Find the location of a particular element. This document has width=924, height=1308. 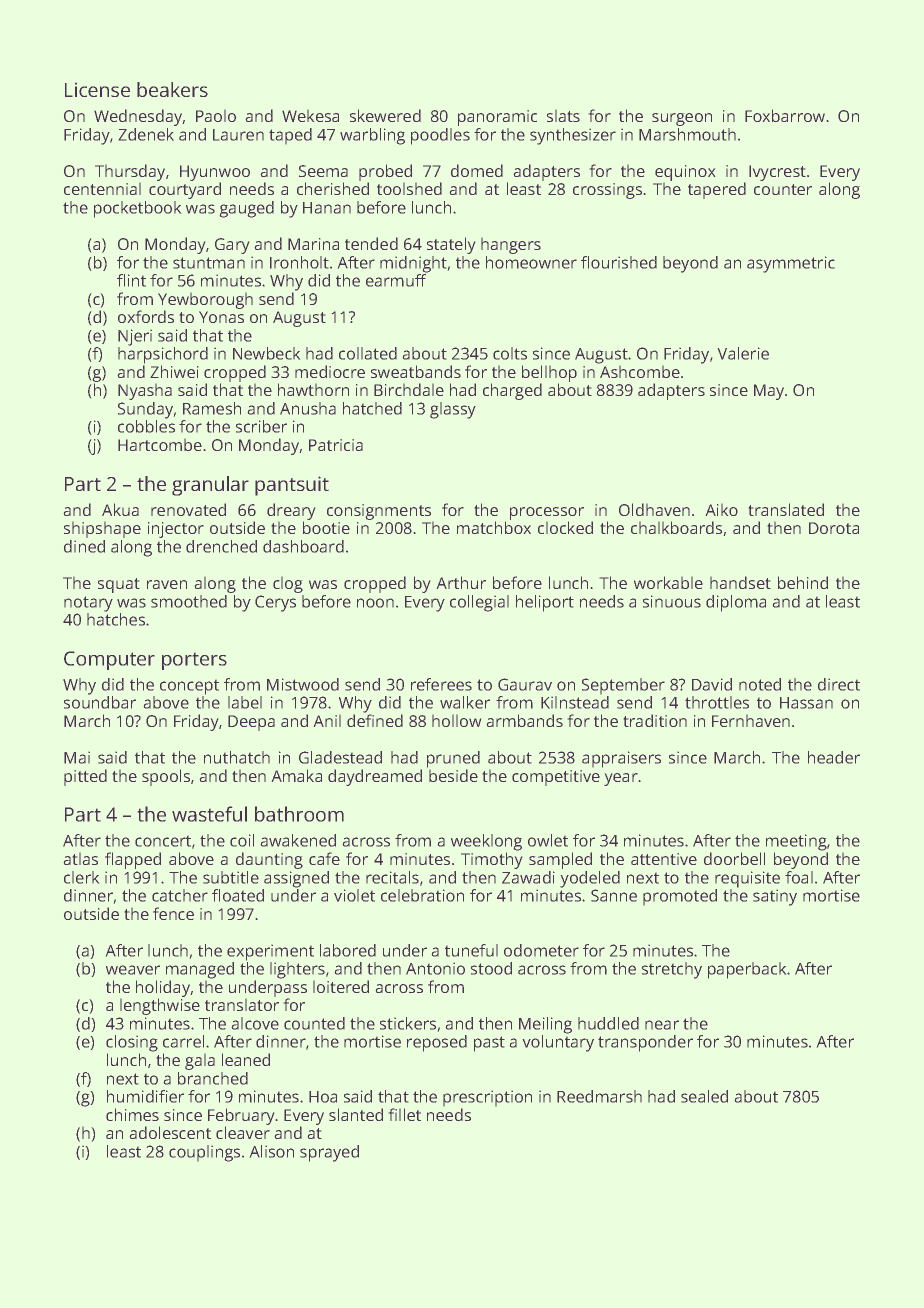

beakers is located at coordinates (172, 89).
